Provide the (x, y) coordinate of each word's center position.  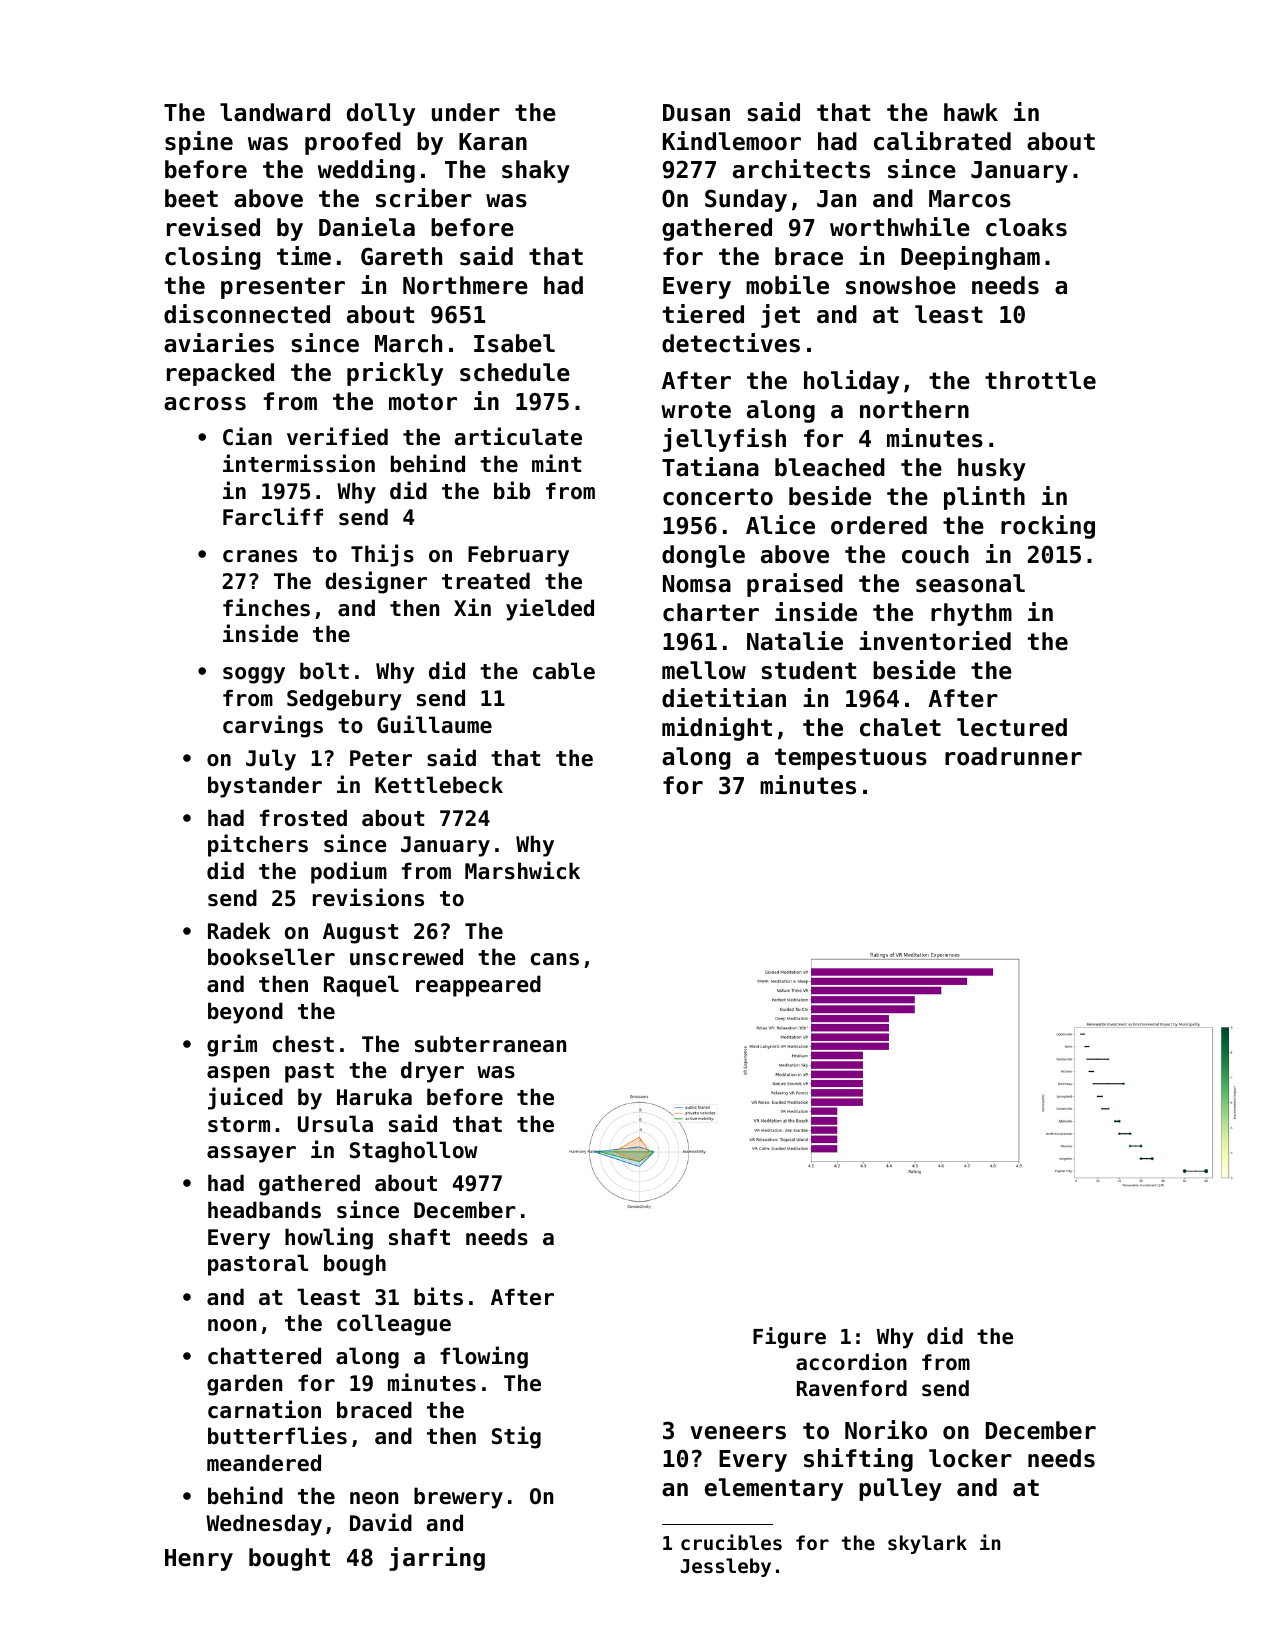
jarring (437, 1559)
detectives (731, 343)
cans (555, 959)
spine (199, 143)
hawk (971, 112)
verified (337, 436)
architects (801, 169)
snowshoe (901, 285)
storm (239, 1125)
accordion (851, 1362)
